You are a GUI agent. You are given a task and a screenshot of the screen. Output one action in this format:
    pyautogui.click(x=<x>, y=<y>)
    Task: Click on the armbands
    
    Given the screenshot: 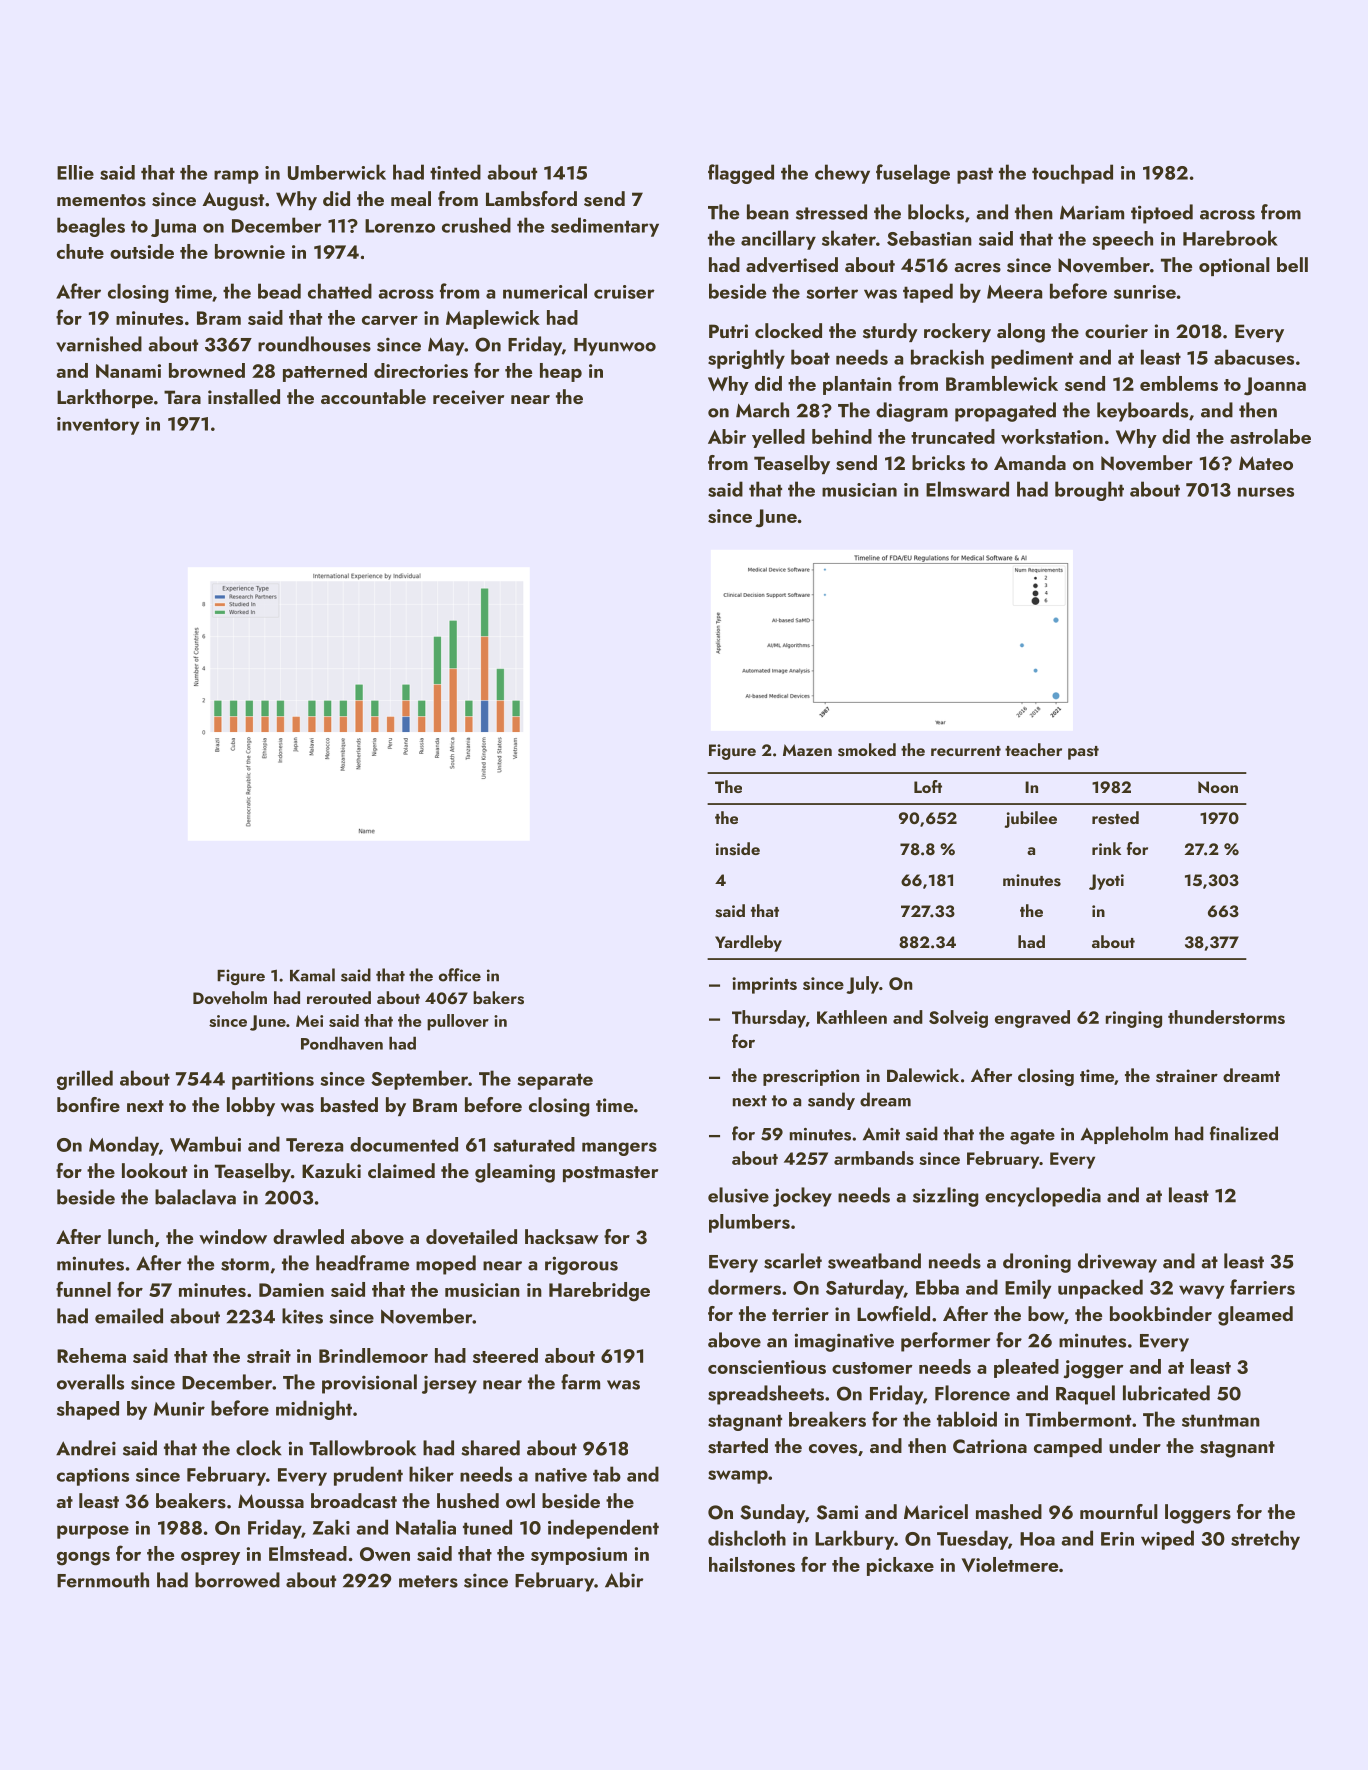 What is the action you would take?
    pyautogui.click(x=874, y=1158)
